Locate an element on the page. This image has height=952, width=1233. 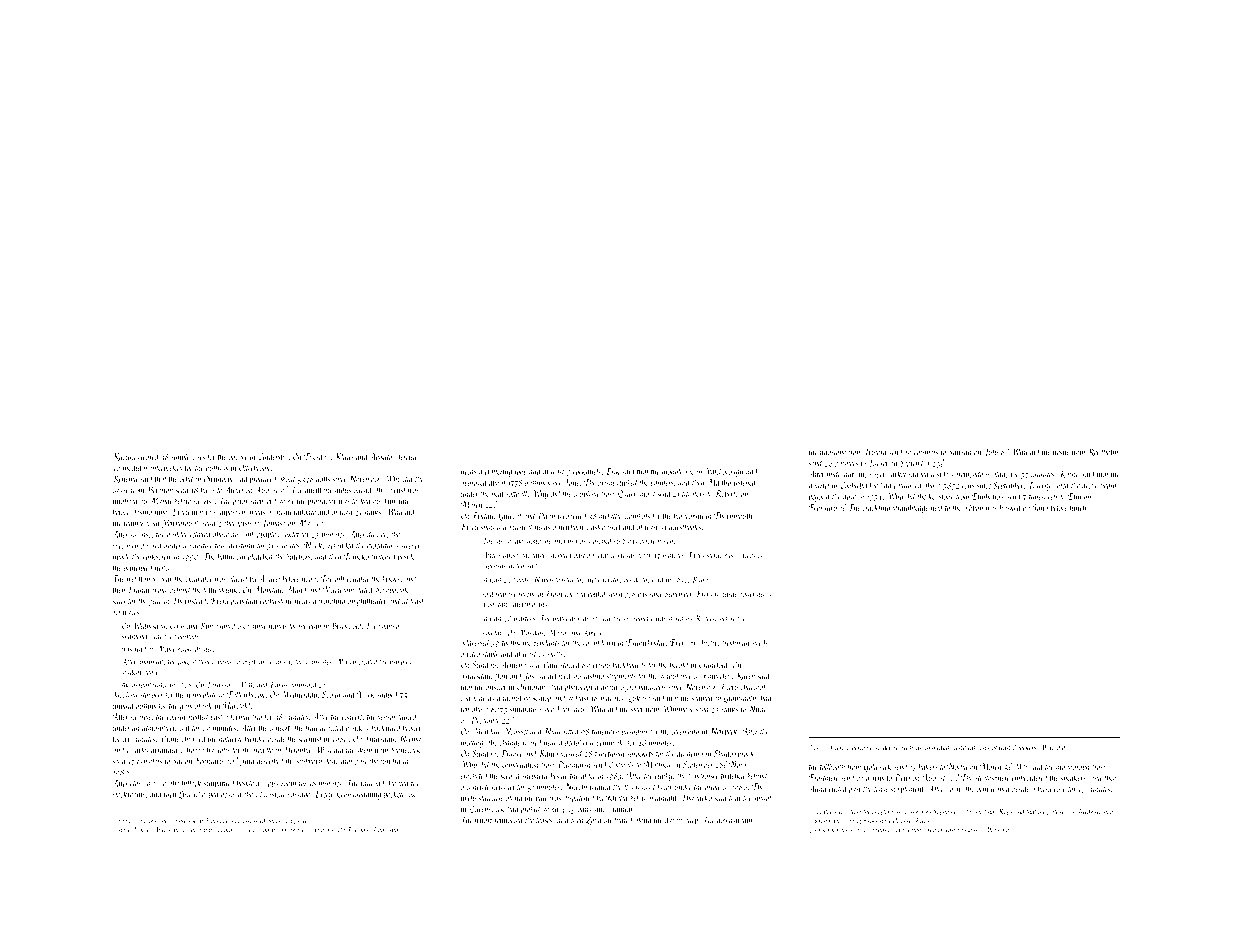
downstream is located at coordinates (734, 820).
